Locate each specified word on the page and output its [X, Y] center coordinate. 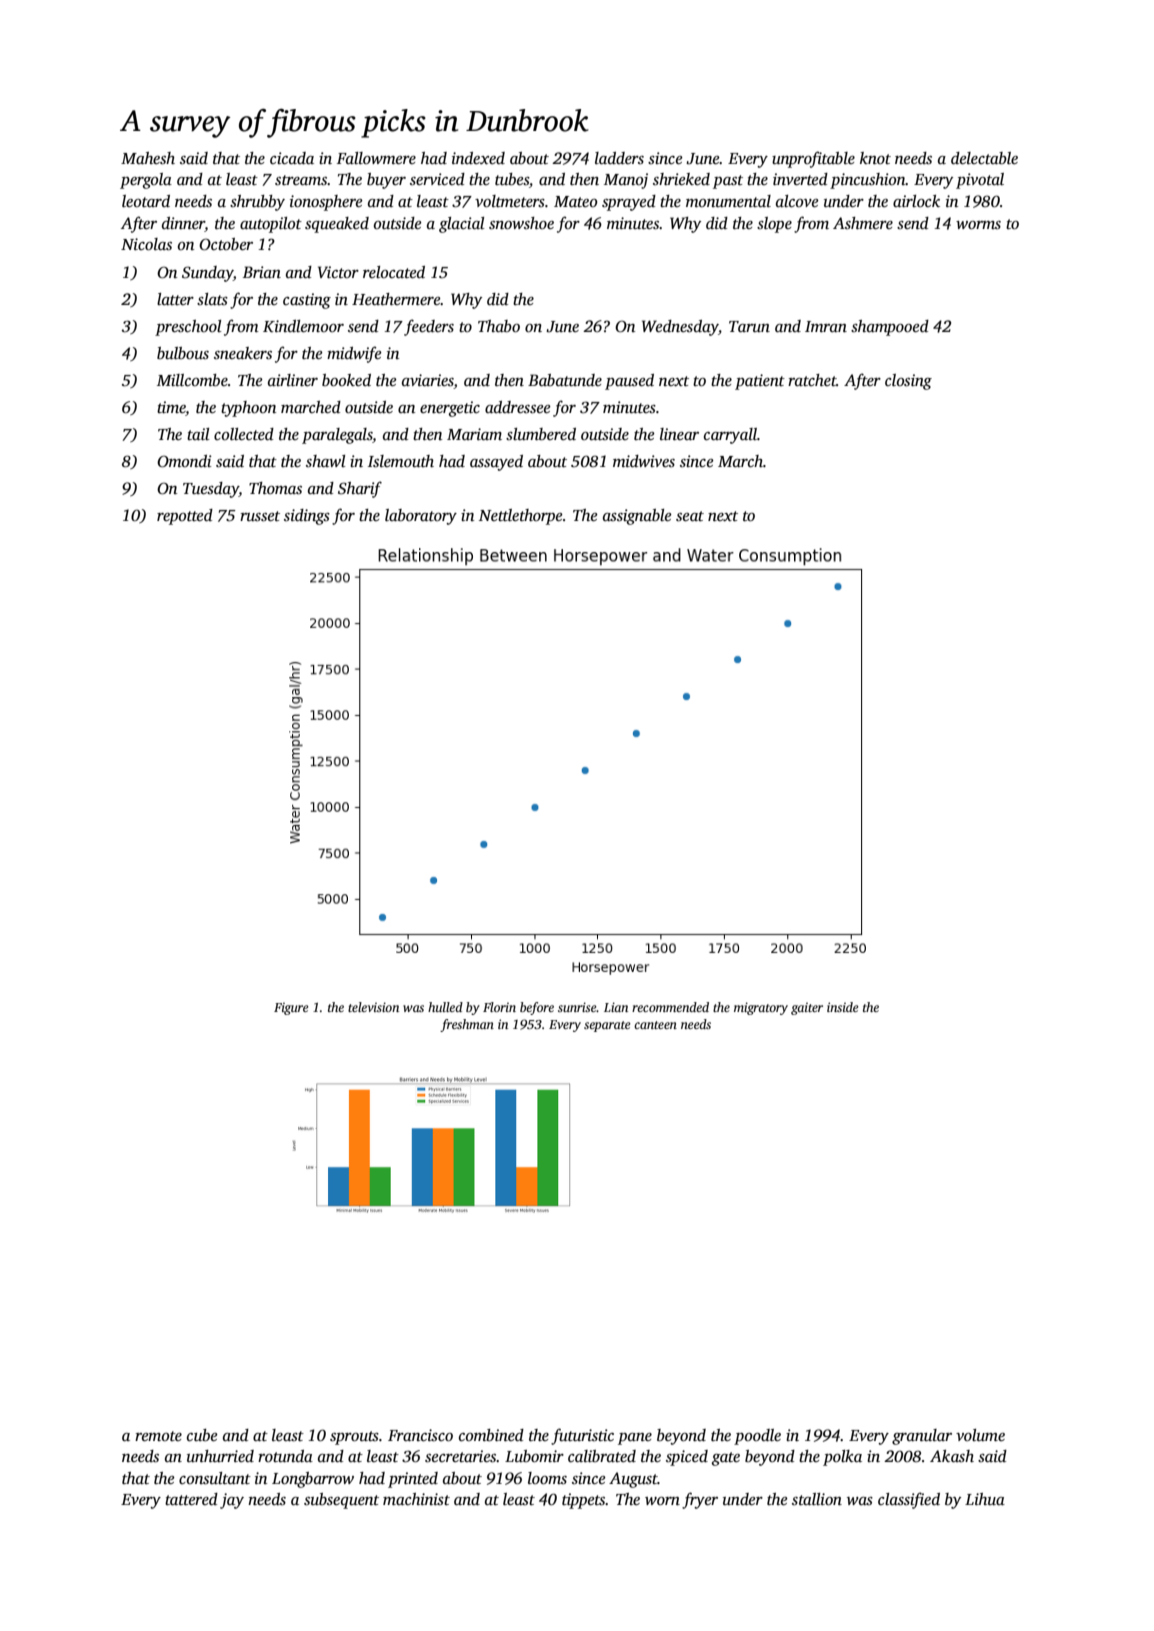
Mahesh [148, 158]
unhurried [220, 1456]
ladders [619, 158]
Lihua [985, 1499]
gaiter [807, 1009]
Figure [291, 1009]
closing [908, 382]
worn [662, 1501]
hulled [445, 1007]
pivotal [980, 181]
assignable [637, 517]
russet [260, 516]
